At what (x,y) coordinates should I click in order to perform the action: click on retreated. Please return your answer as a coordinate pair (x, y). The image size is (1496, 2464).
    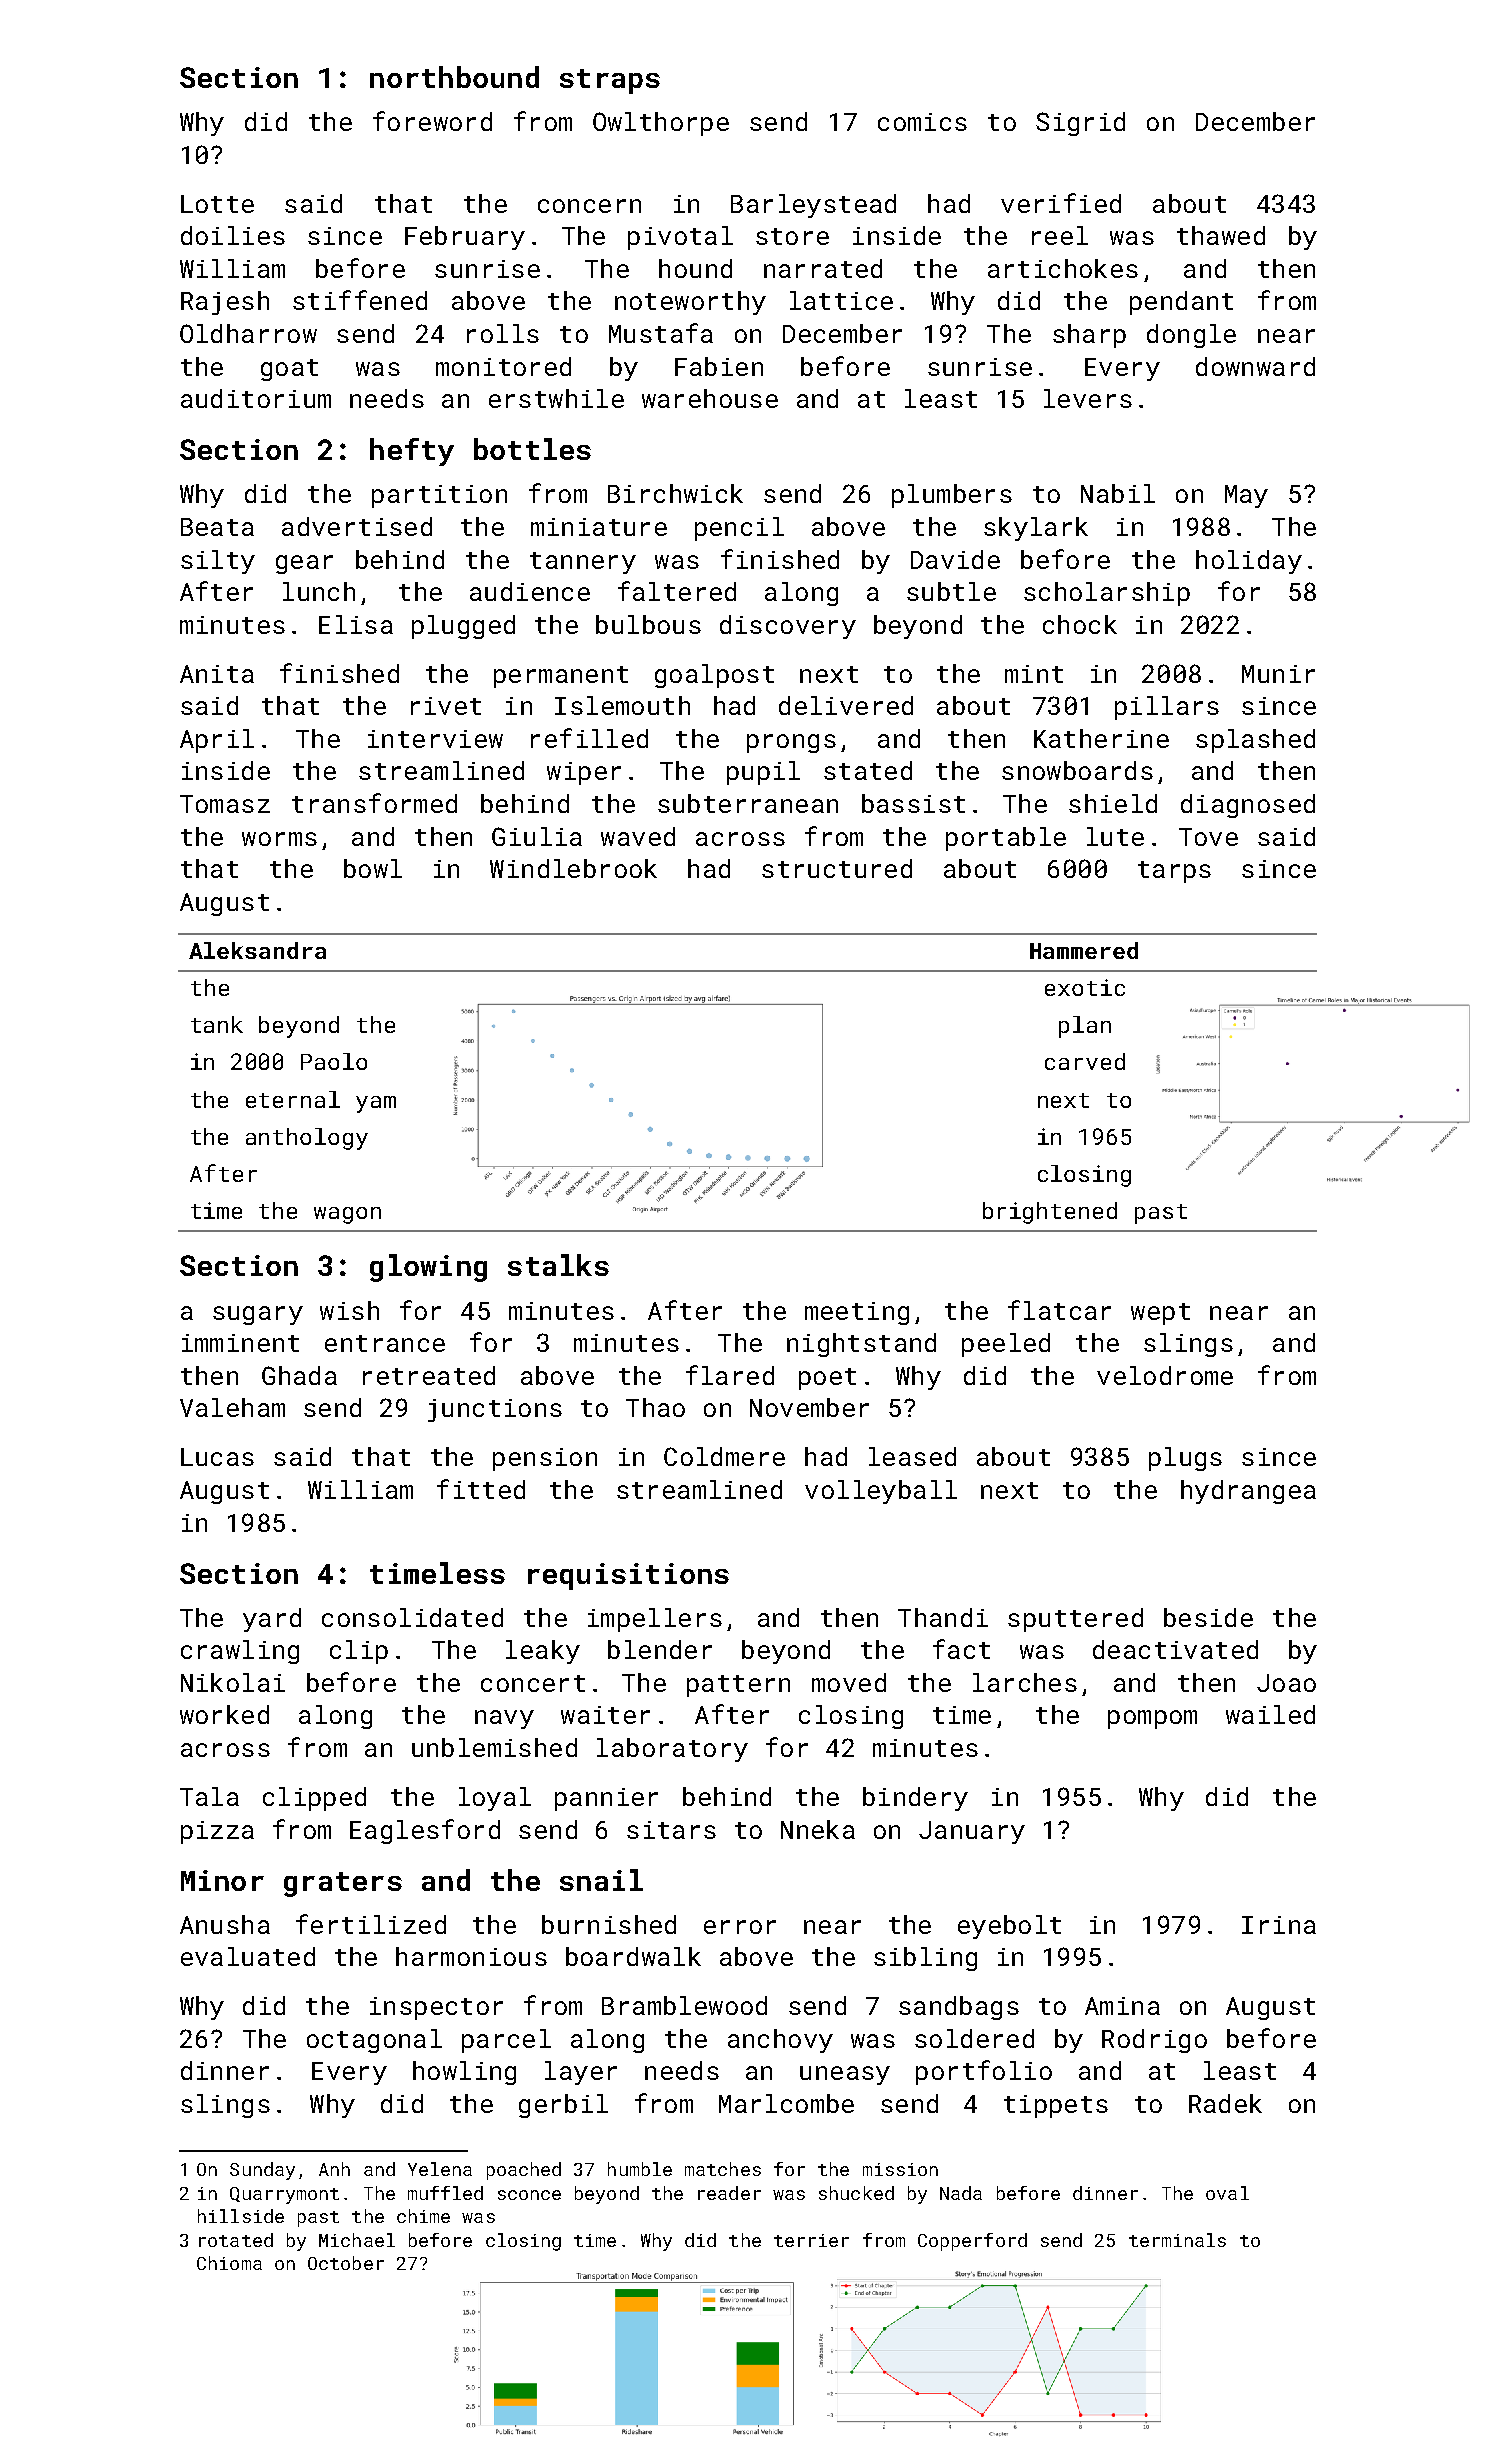
    Looking at the image, I should click on (429, 1375).
